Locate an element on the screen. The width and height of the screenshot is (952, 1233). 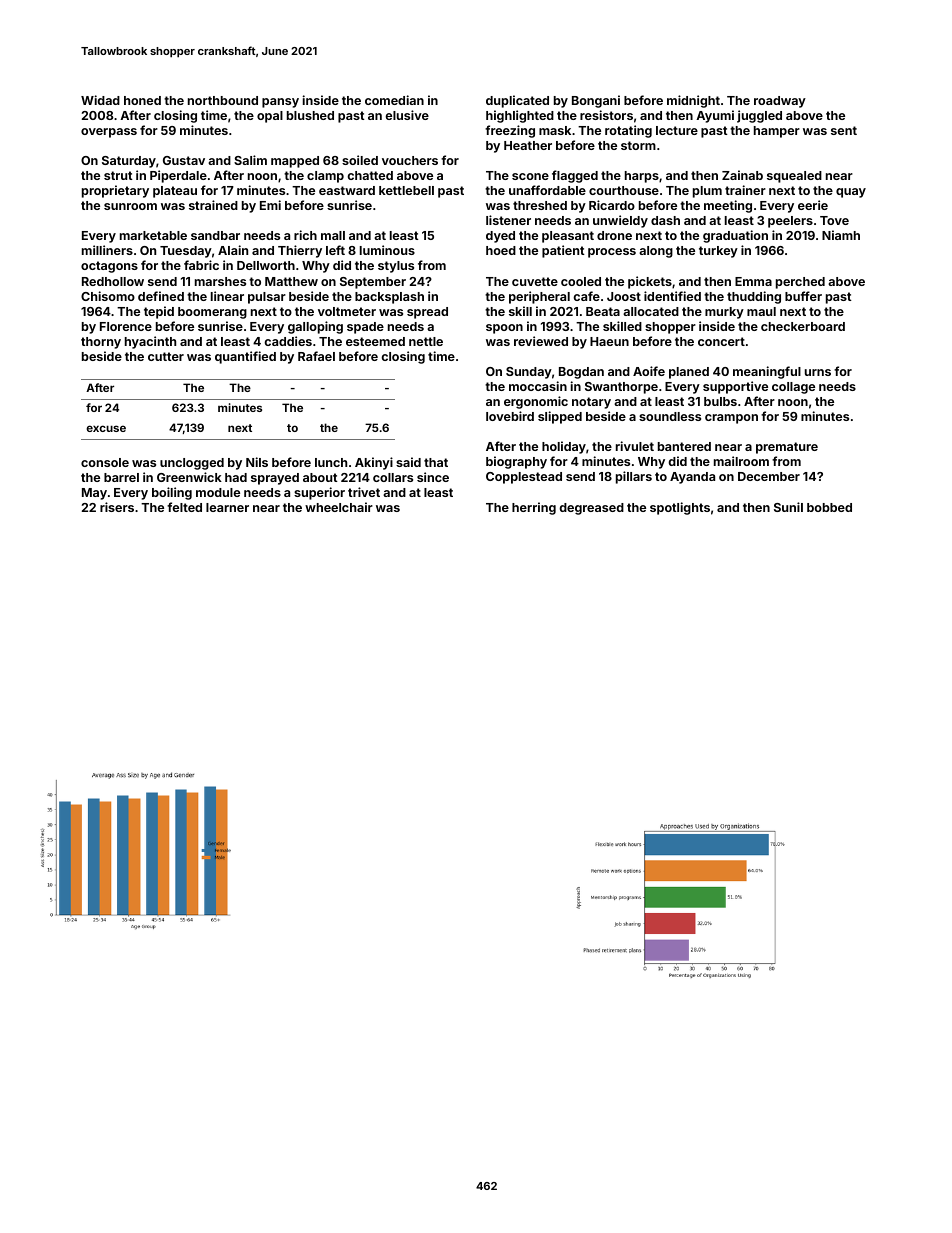
luminous is located at coordinates (387, 250).
